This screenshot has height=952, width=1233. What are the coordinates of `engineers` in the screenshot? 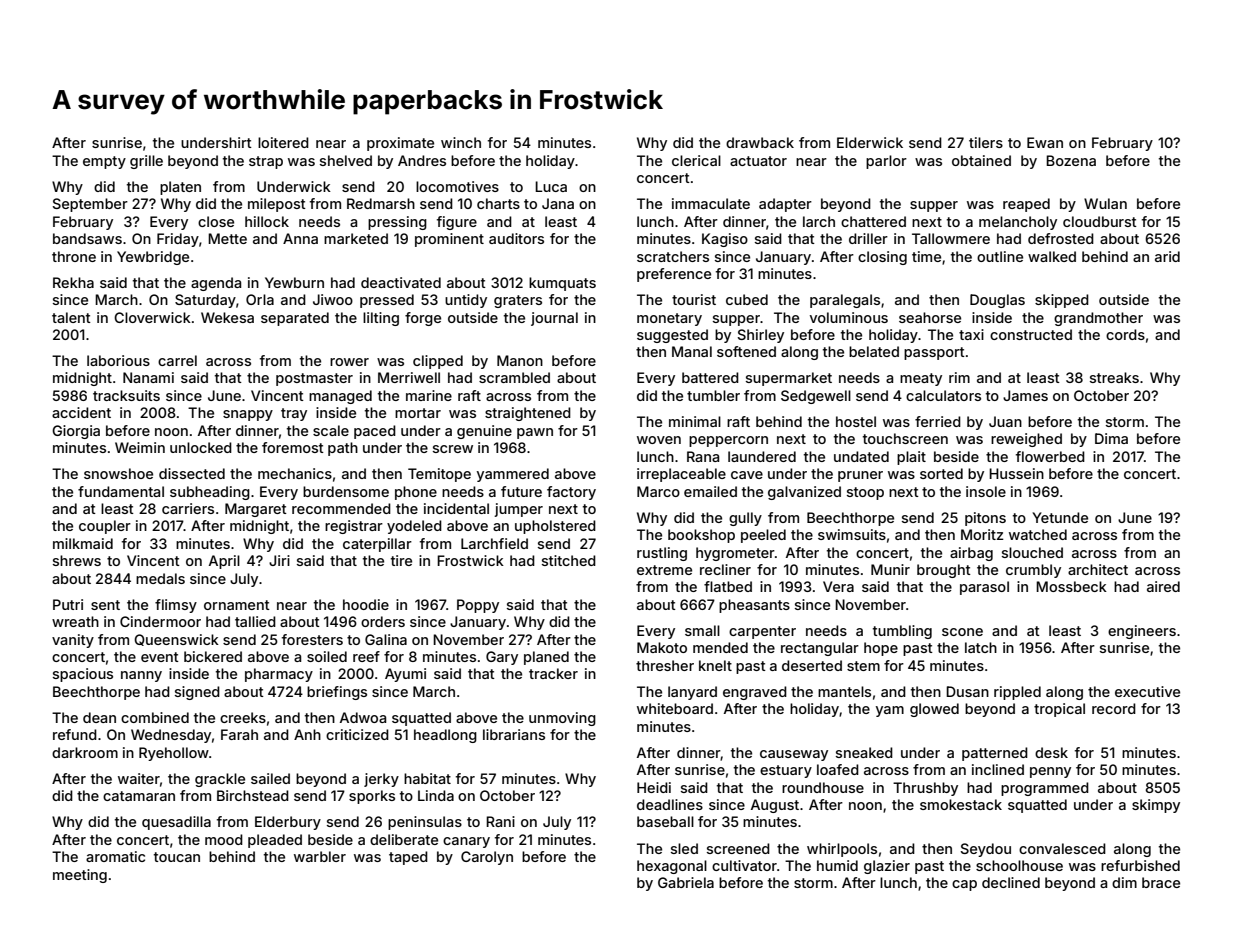 It's located at (1142, 632).
